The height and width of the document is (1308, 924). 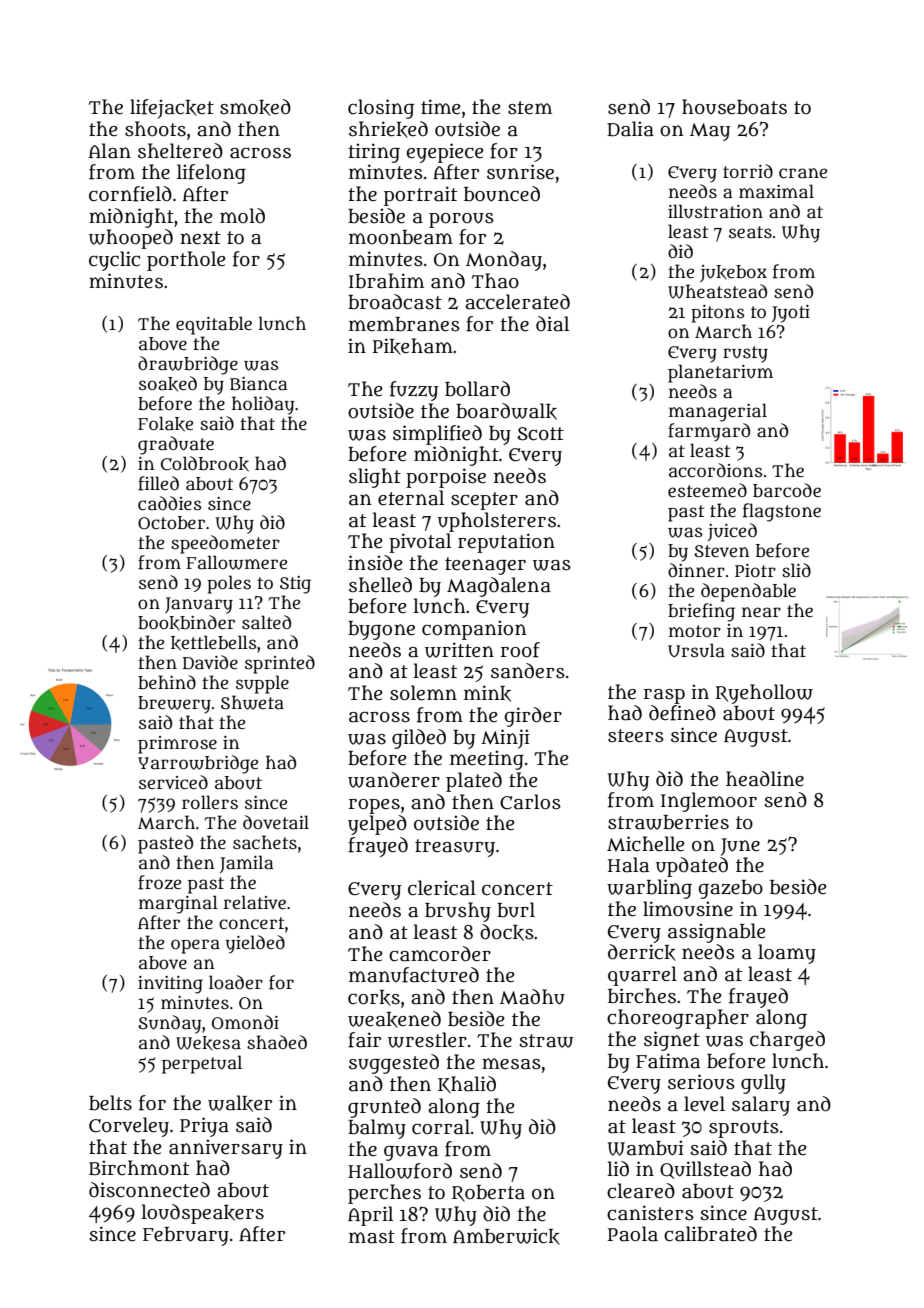 What do you see at coordinates (787, 954) in the document?
I see `loamy` at bounding box center [787, 954].
